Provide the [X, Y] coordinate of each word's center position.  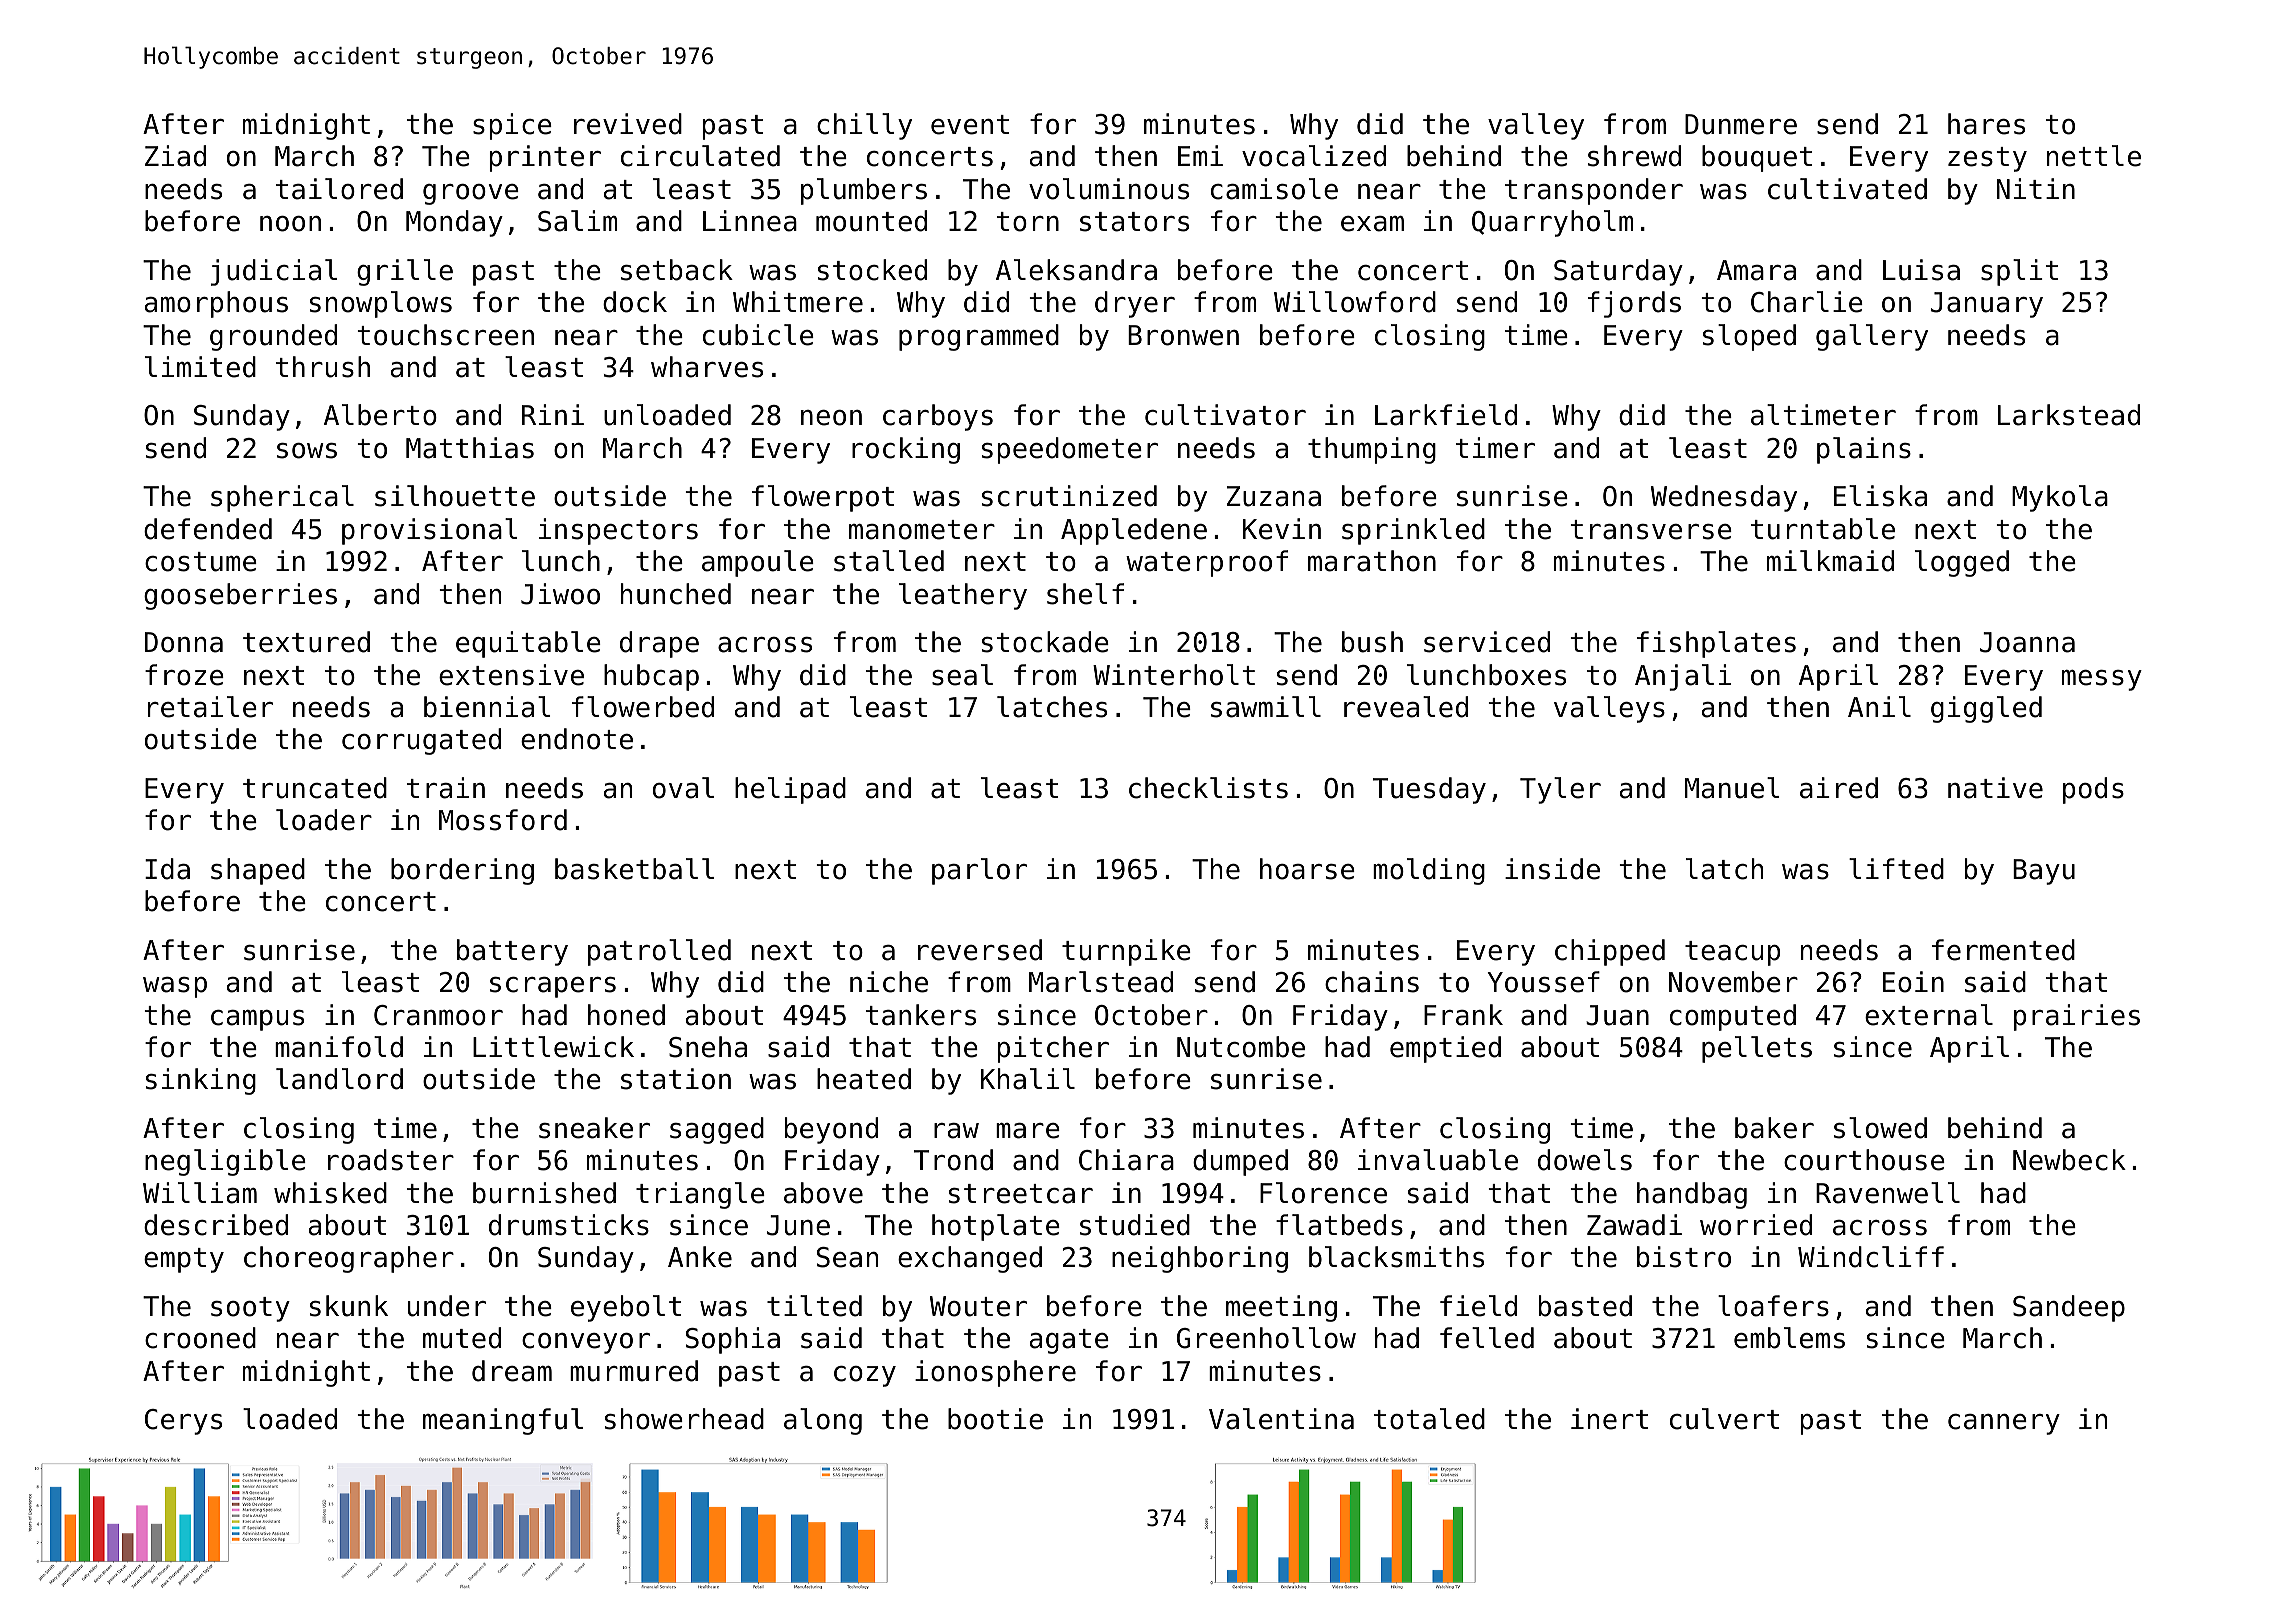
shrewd [1634, 156]
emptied [1445, 1049]
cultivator [1225, 415]
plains [1864, 450]
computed [1733, 1017]
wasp [175, 987]
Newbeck [2069, 1160]
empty [184, 1260]
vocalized [1314, 156]
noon [290, 224]
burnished [544, 1193]
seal [962, 675]
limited [200, 367]
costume [201, 562]
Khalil [1028, 1079]
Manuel [1732, 788]
